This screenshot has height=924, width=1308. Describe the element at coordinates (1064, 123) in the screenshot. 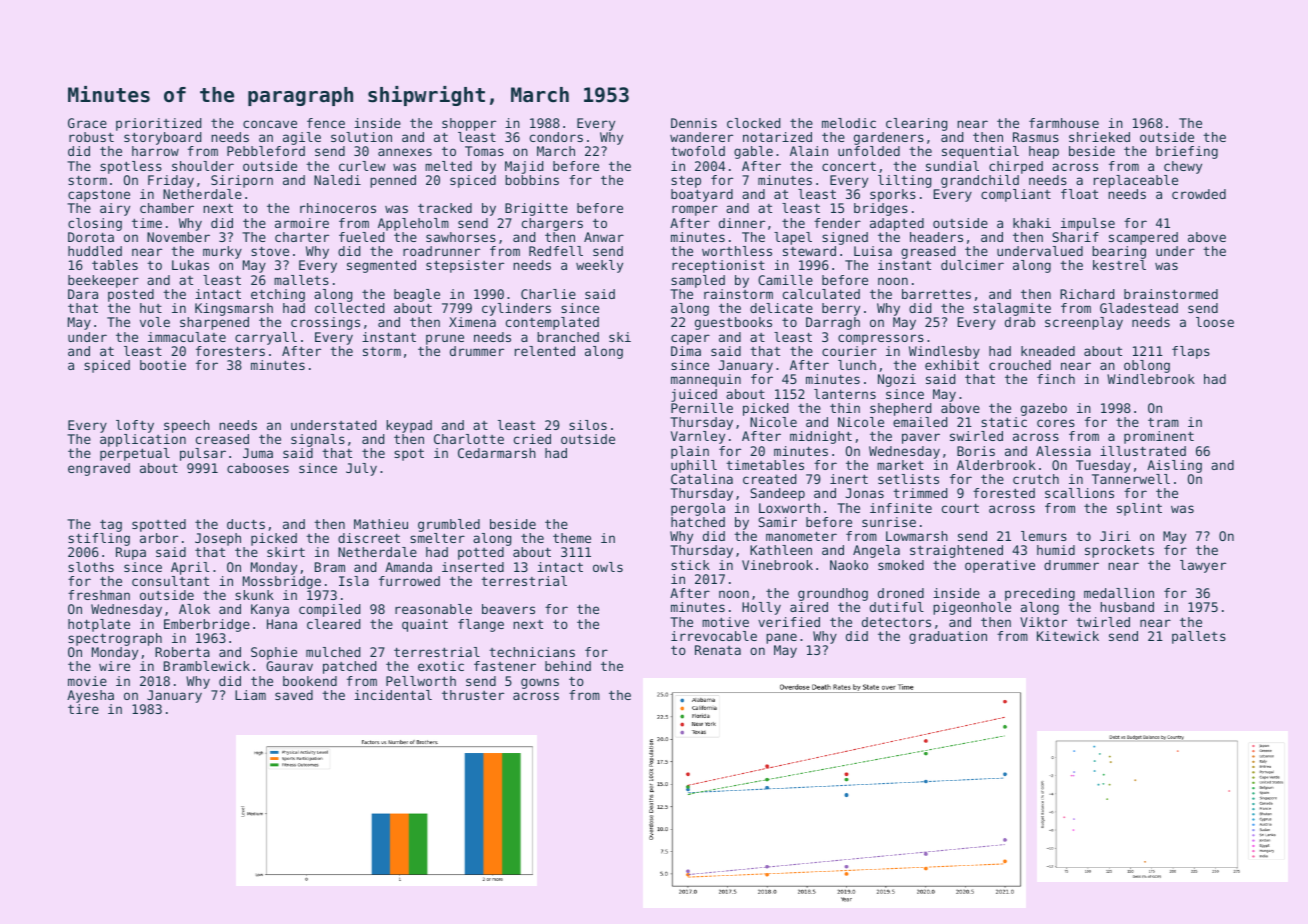

I see `farmhouse` at that location.
